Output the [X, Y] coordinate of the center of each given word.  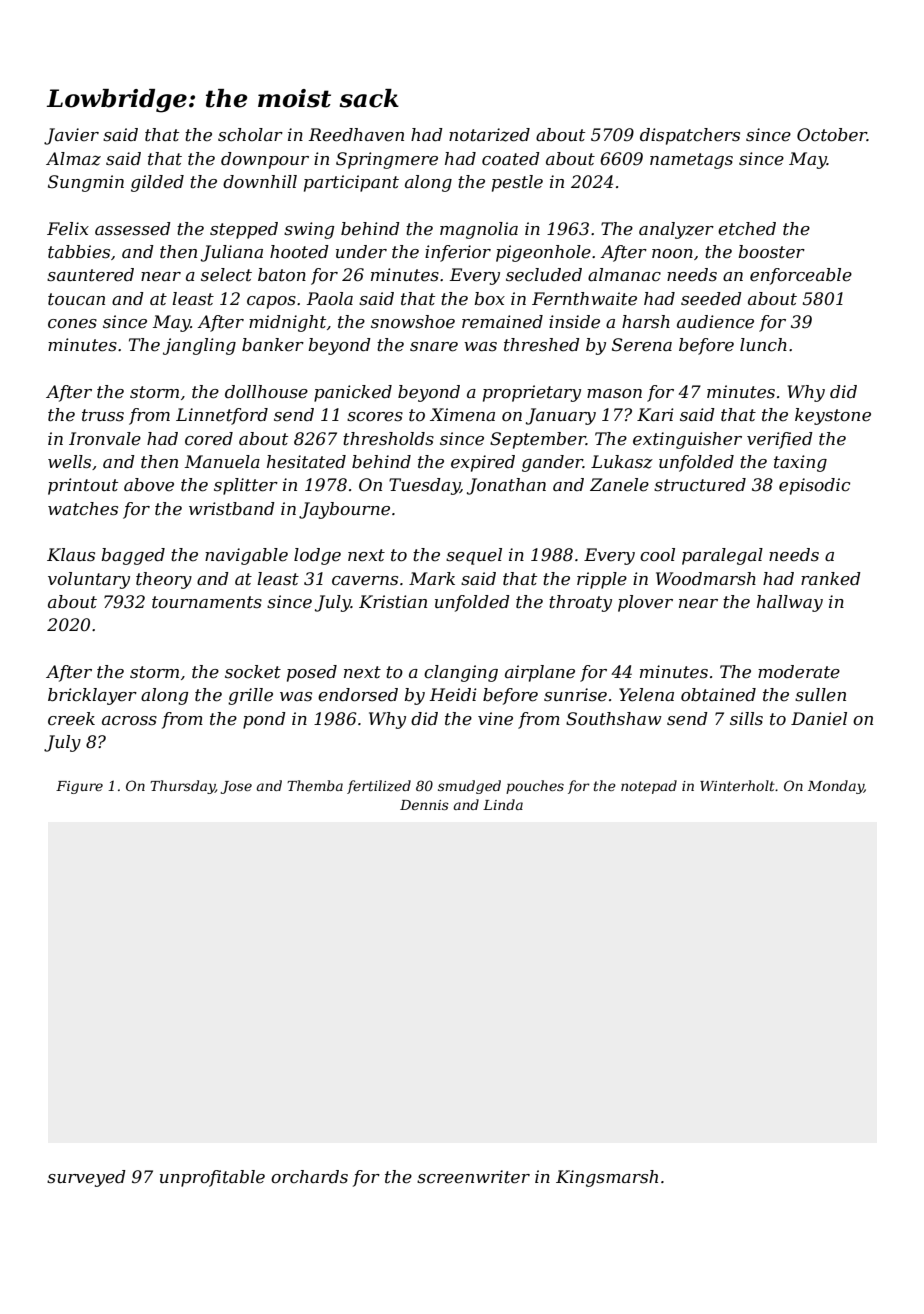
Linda [503, 804]
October [832, 135]
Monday [836, 787]
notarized [489, 135]
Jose [236, 787]
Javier [71, 136]
